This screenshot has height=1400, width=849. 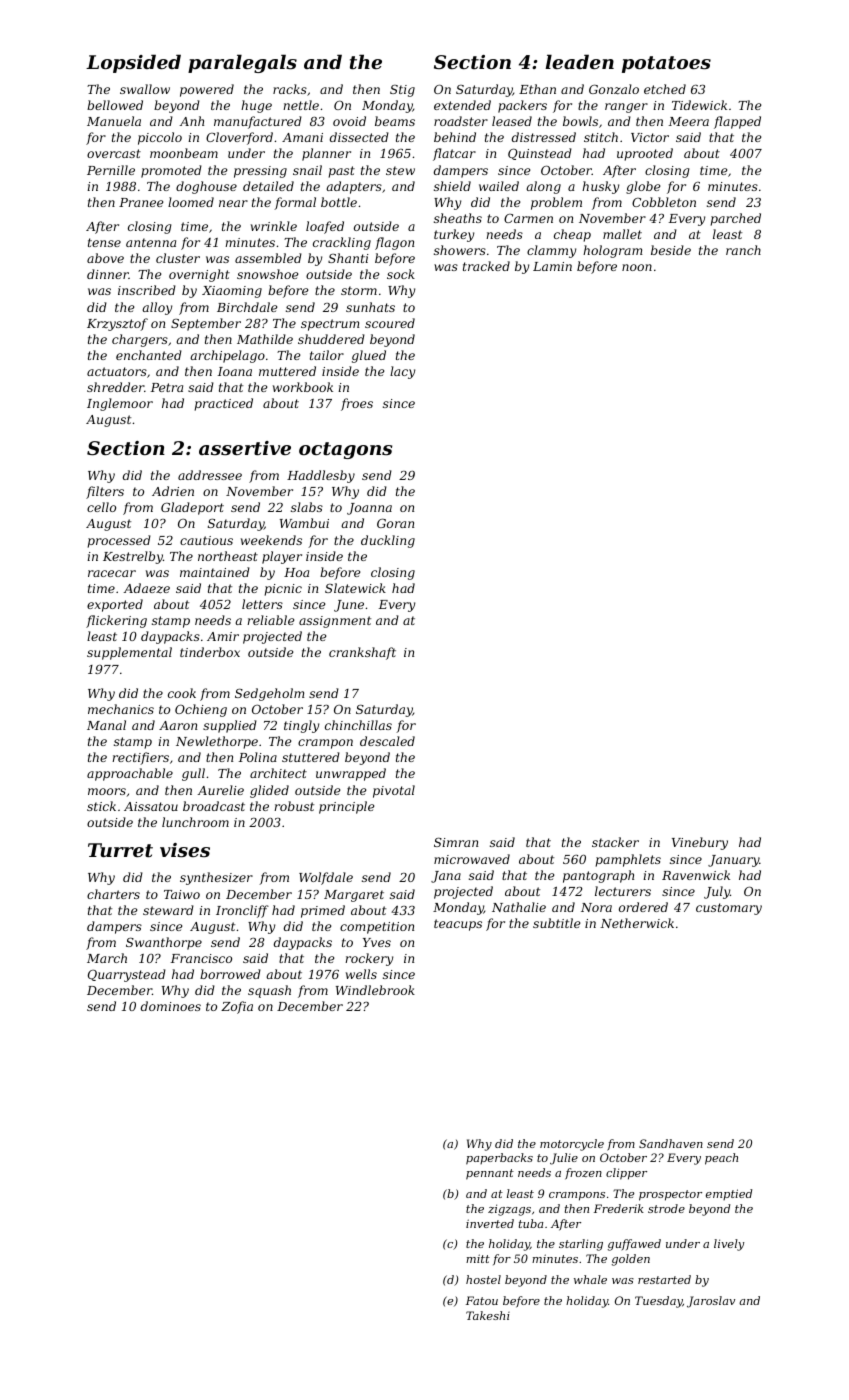 I want to click on Takeshi, so click(x=488, y=1315).
